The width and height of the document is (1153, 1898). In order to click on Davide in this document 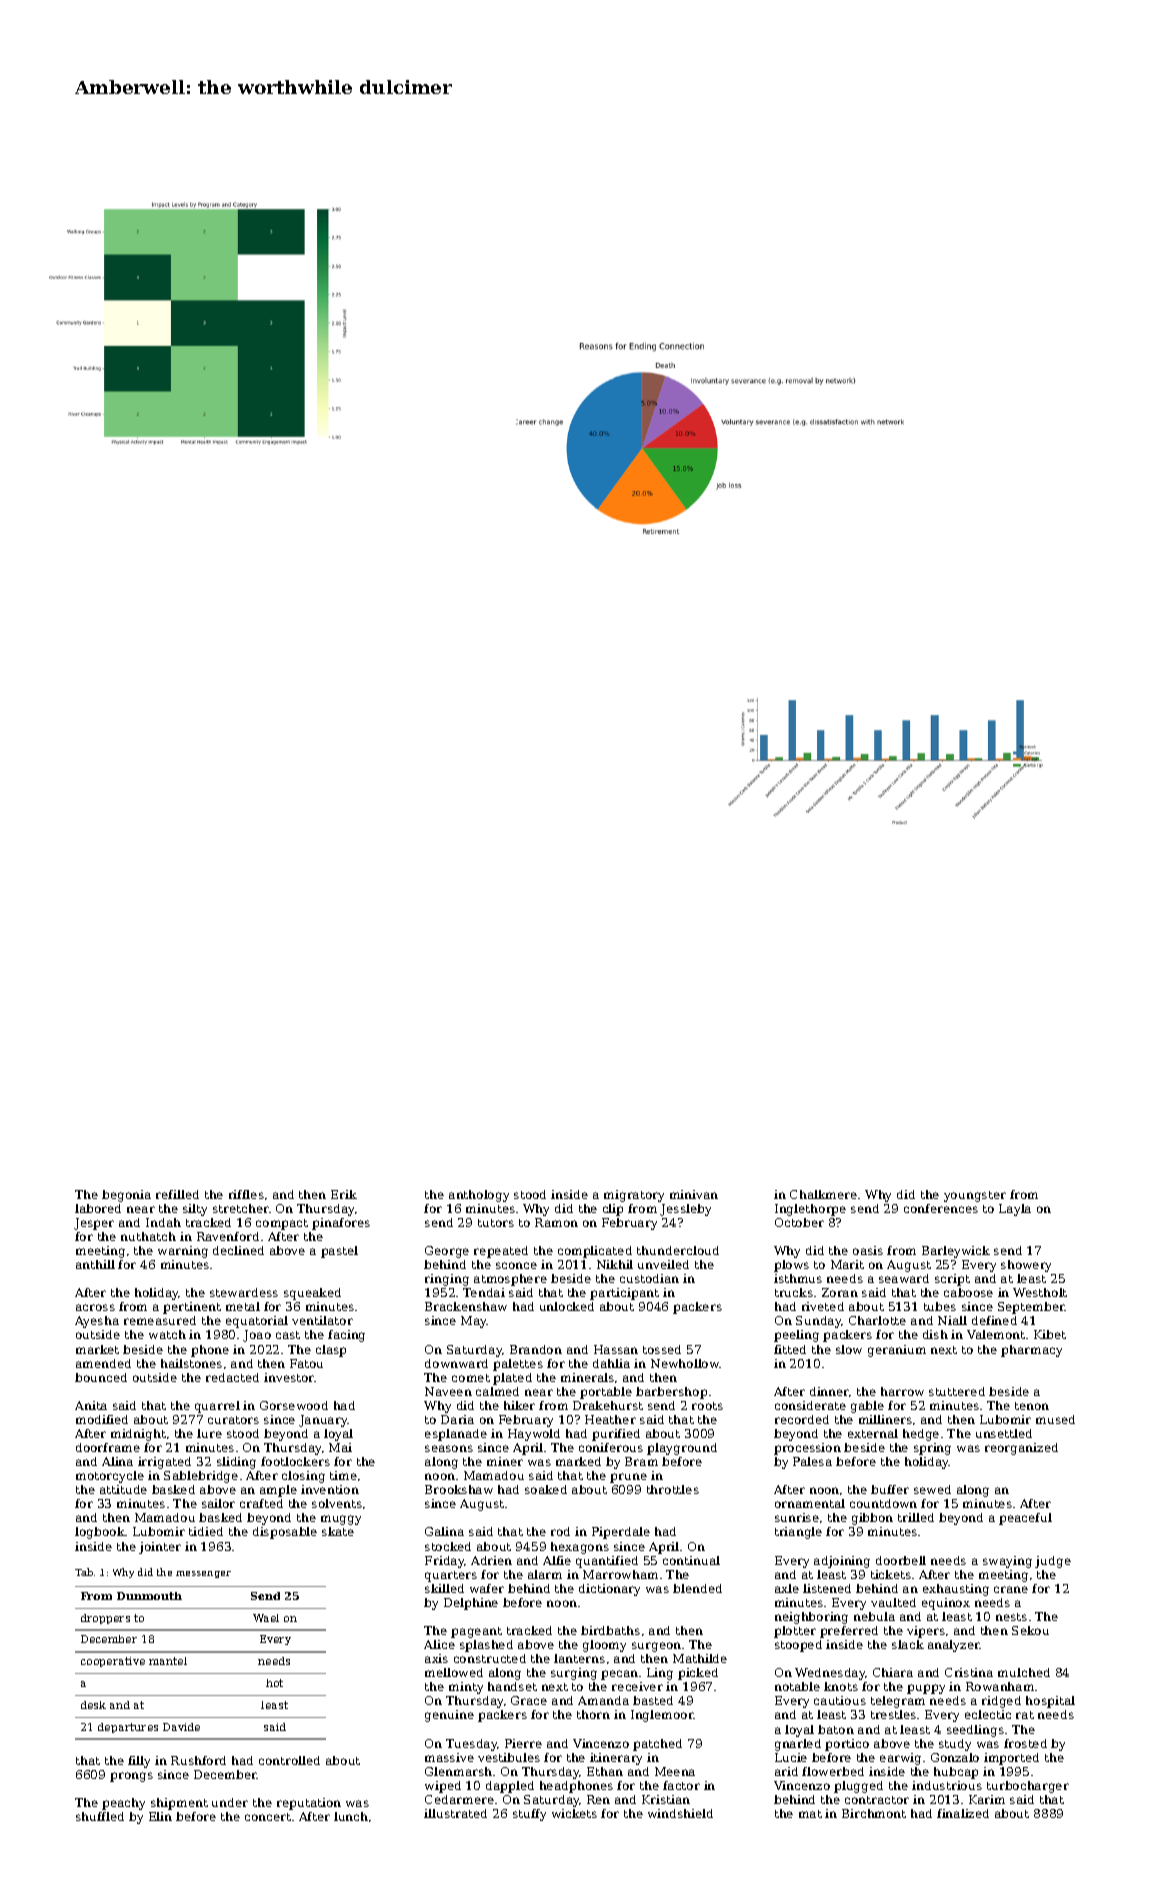, I will do `click(181, 1727)`.
